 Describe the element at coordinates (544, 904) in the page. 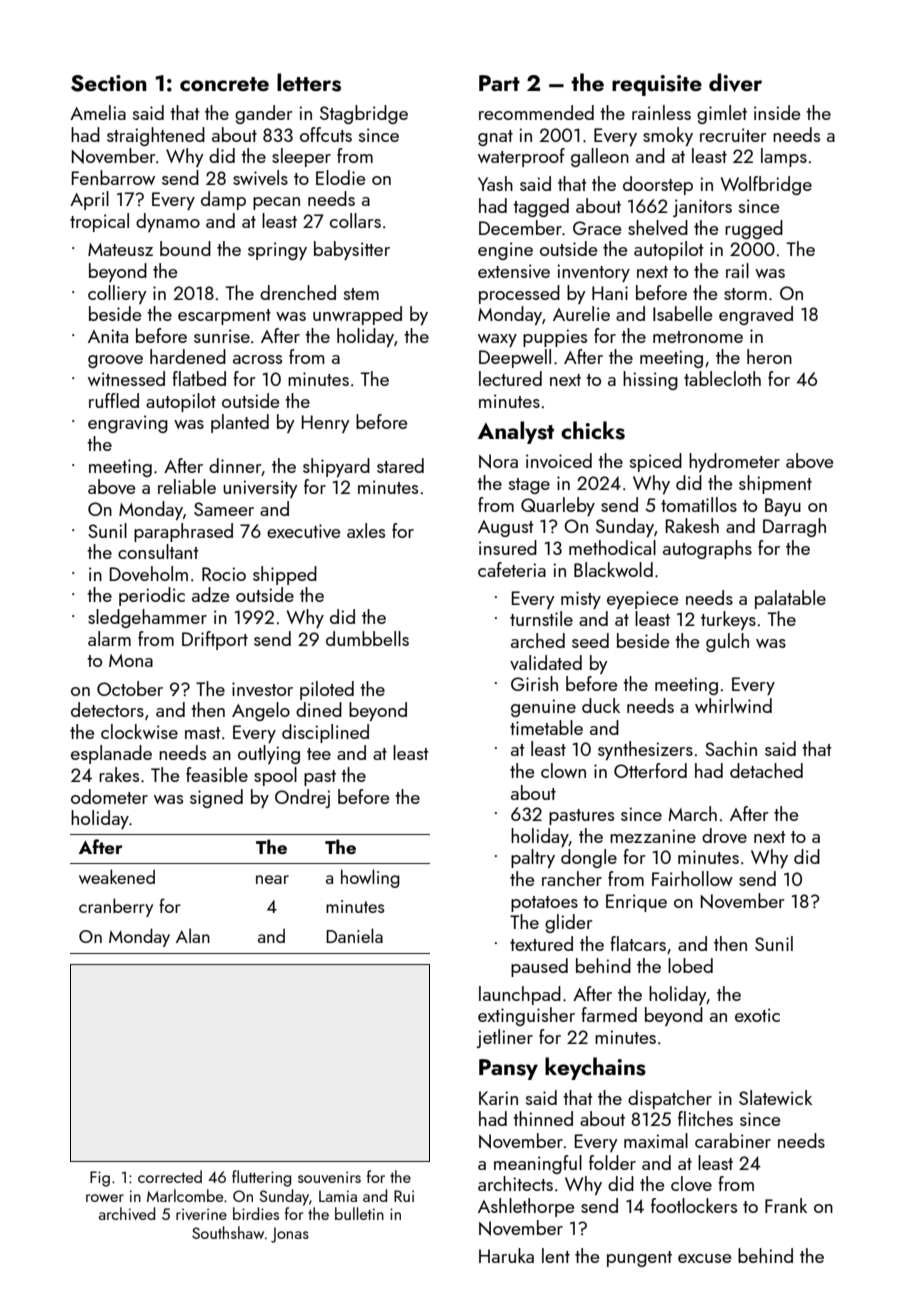

I see `potatoes` at that location.
